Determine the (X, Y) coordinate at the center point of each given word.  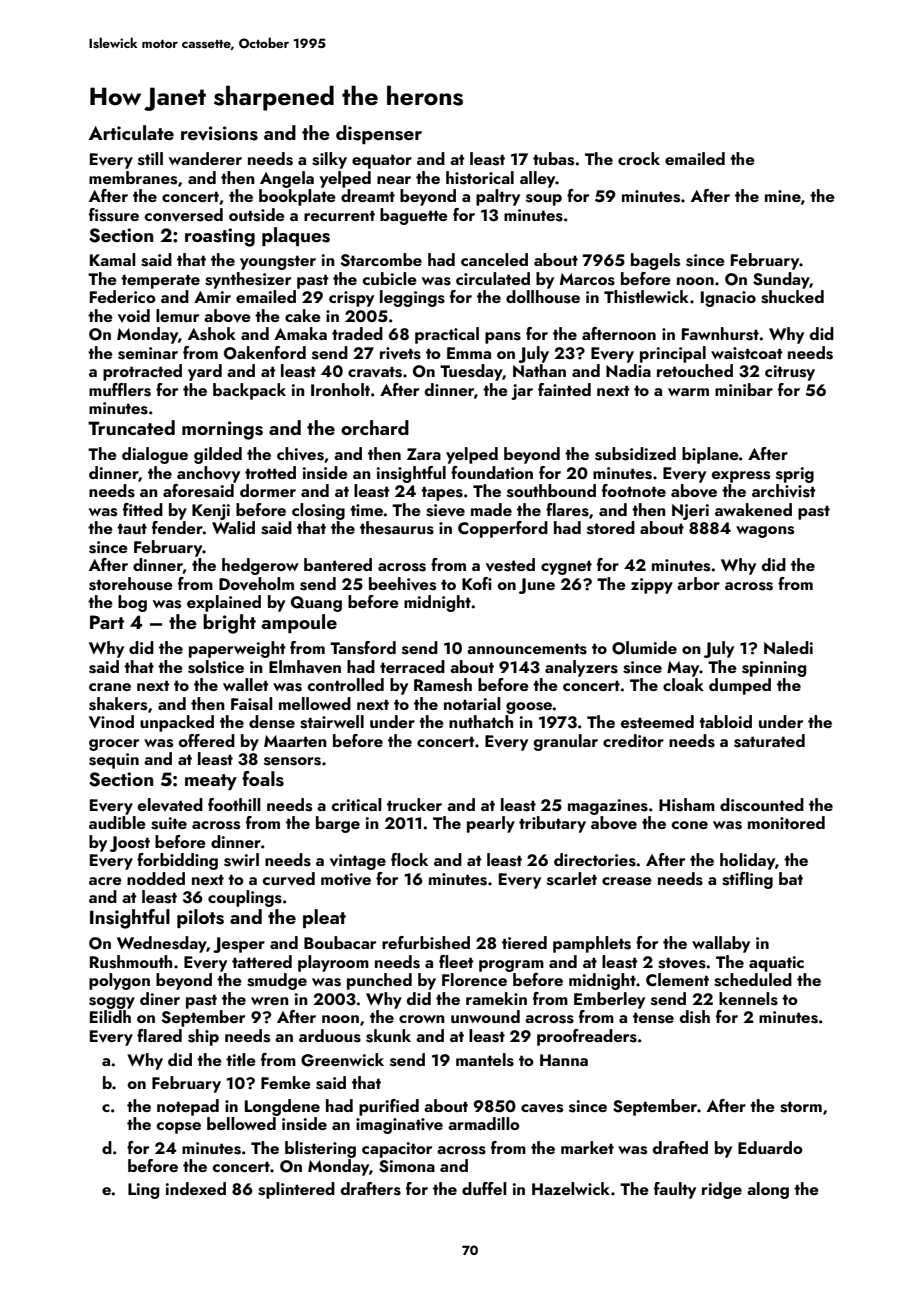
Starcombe (381, 260)
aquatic (776, 964)
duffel (484, 1188)
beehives (402, 584)
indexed (196, 1188)
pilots (200, 918)
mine (783, 196)
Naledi (788, 647)
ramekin (496, 998)
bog (132, 603)
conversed (184, 215)
